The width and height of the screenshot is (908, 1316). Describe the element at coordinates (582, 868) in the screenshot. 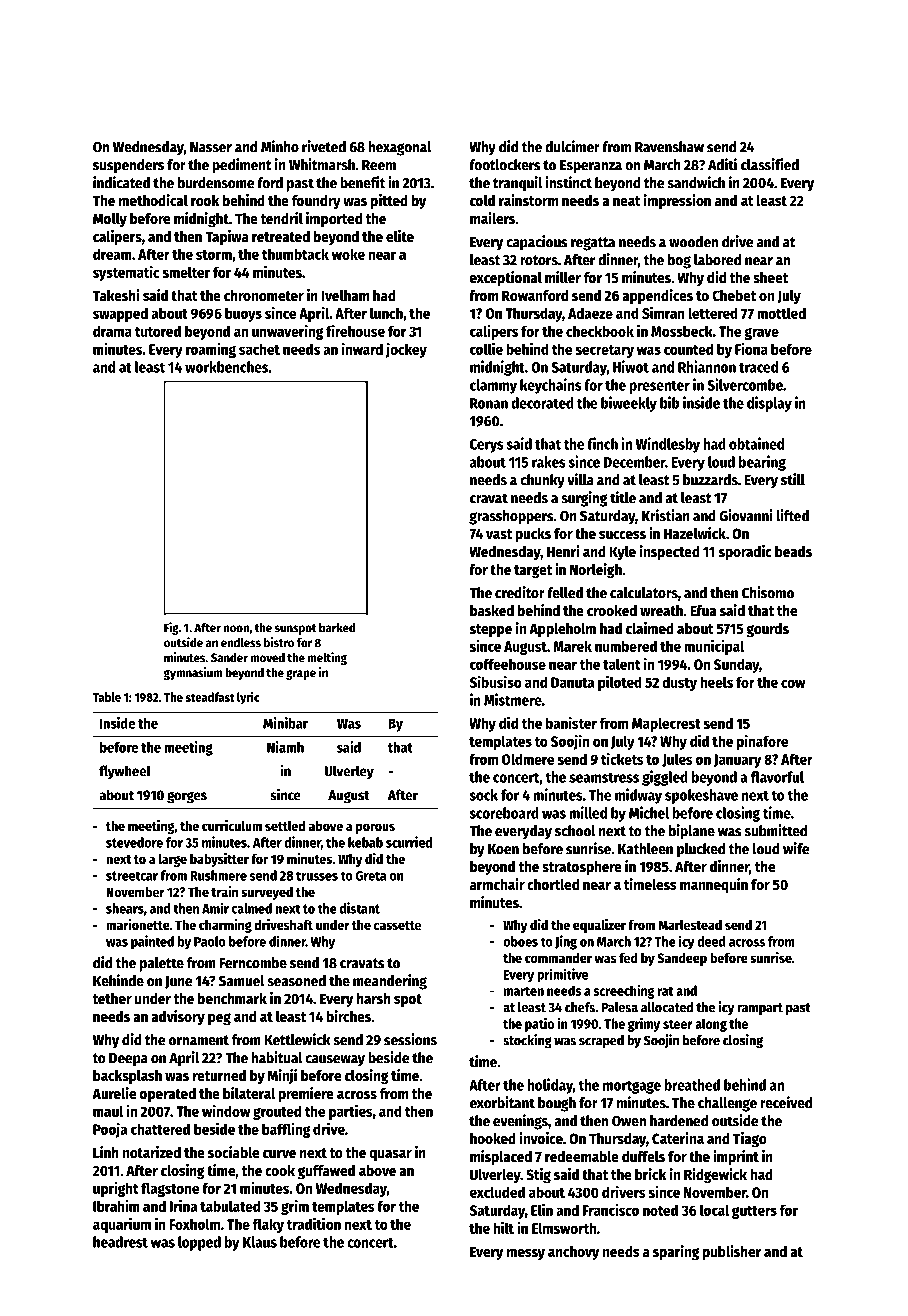

I see `stratosphere` at that location.
